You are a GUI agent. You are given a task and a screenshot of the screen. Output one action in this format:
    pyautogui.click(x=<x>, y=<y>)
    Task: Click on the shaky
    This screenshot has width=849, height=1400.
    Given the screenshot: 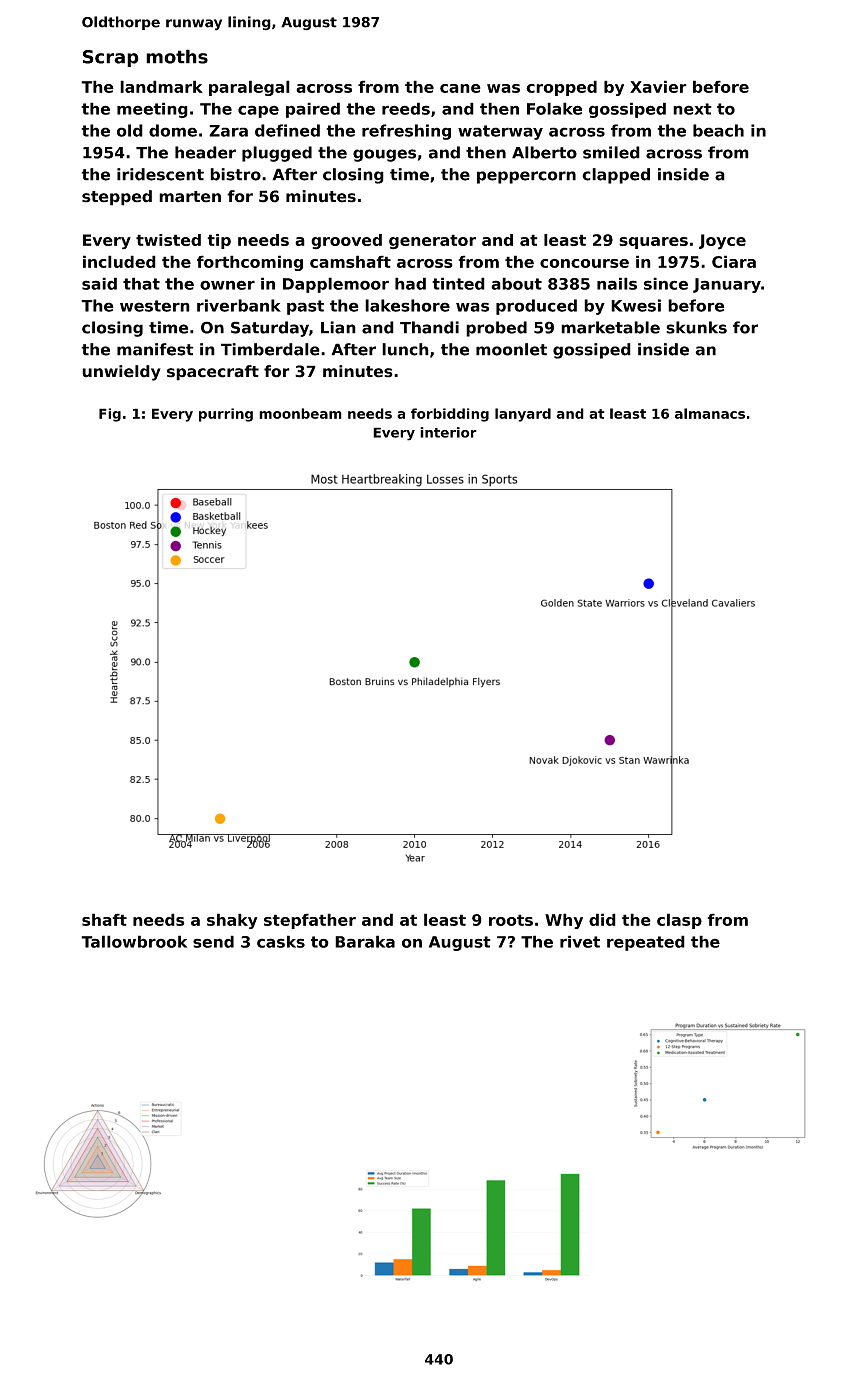 What is the action you would take?
    pyautogui.click(x=232, y=921)
